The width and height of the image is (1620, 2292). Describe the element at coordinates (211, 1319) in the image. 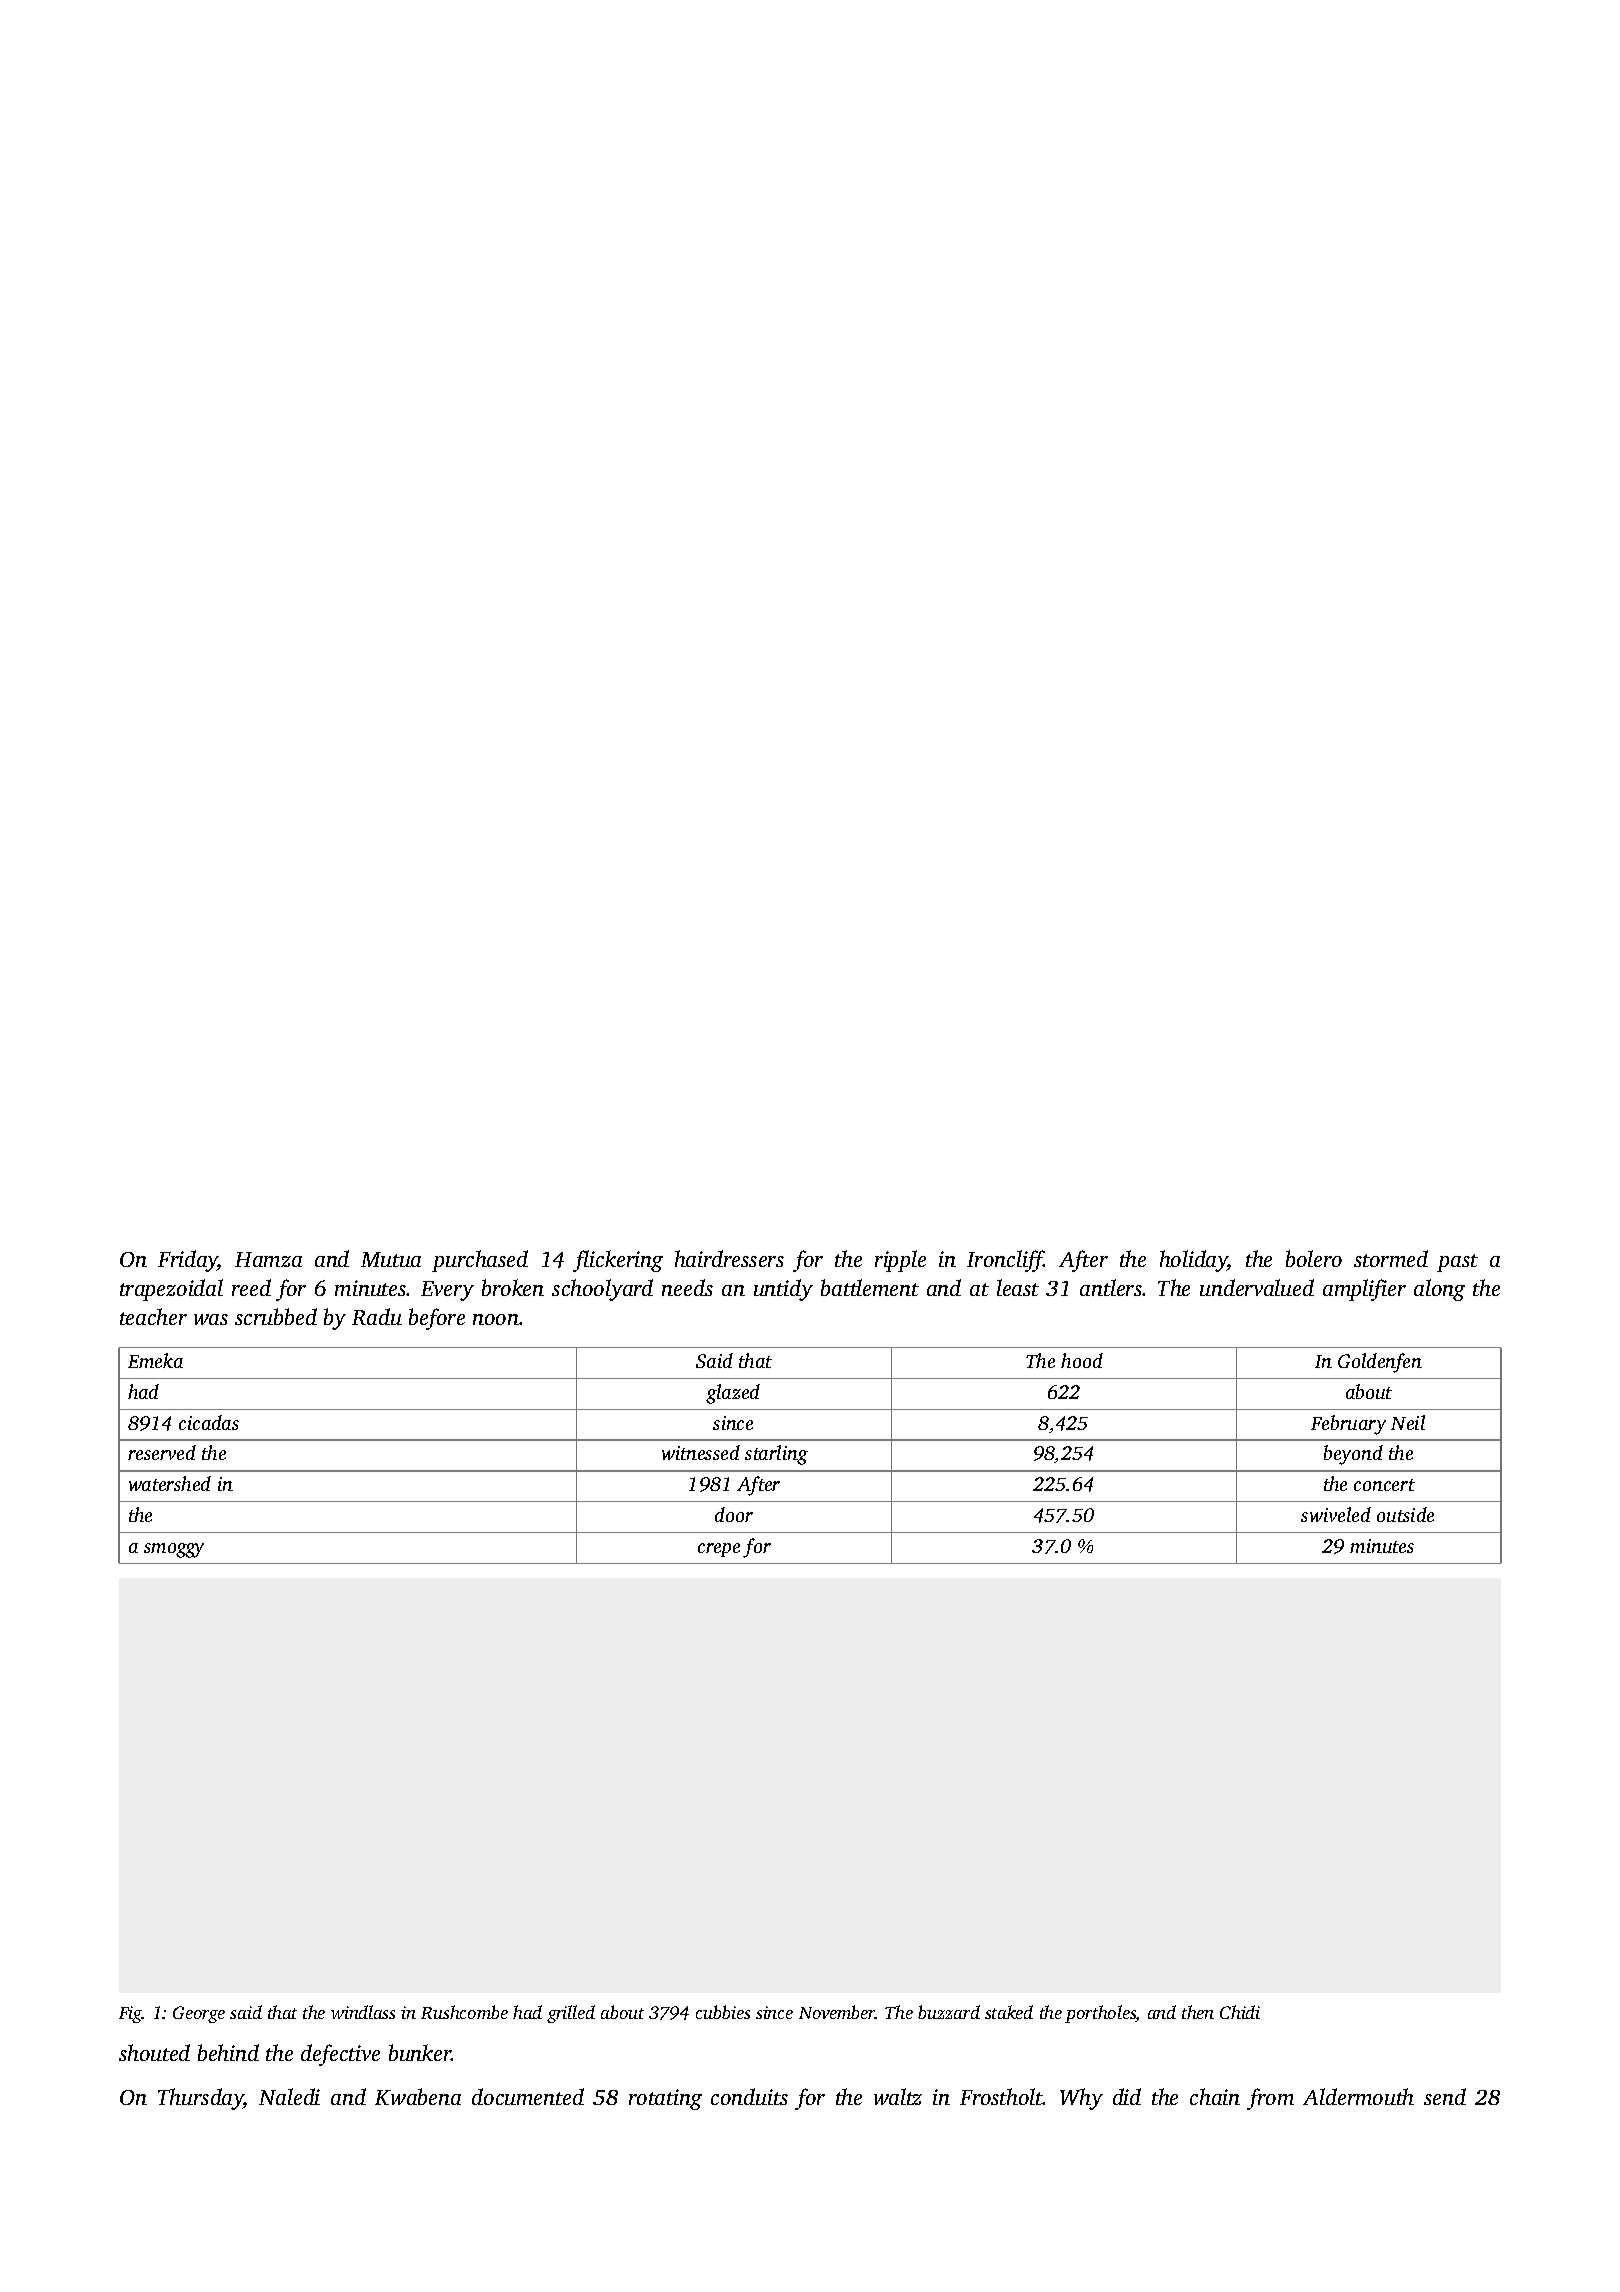

I see `was` at that location.
